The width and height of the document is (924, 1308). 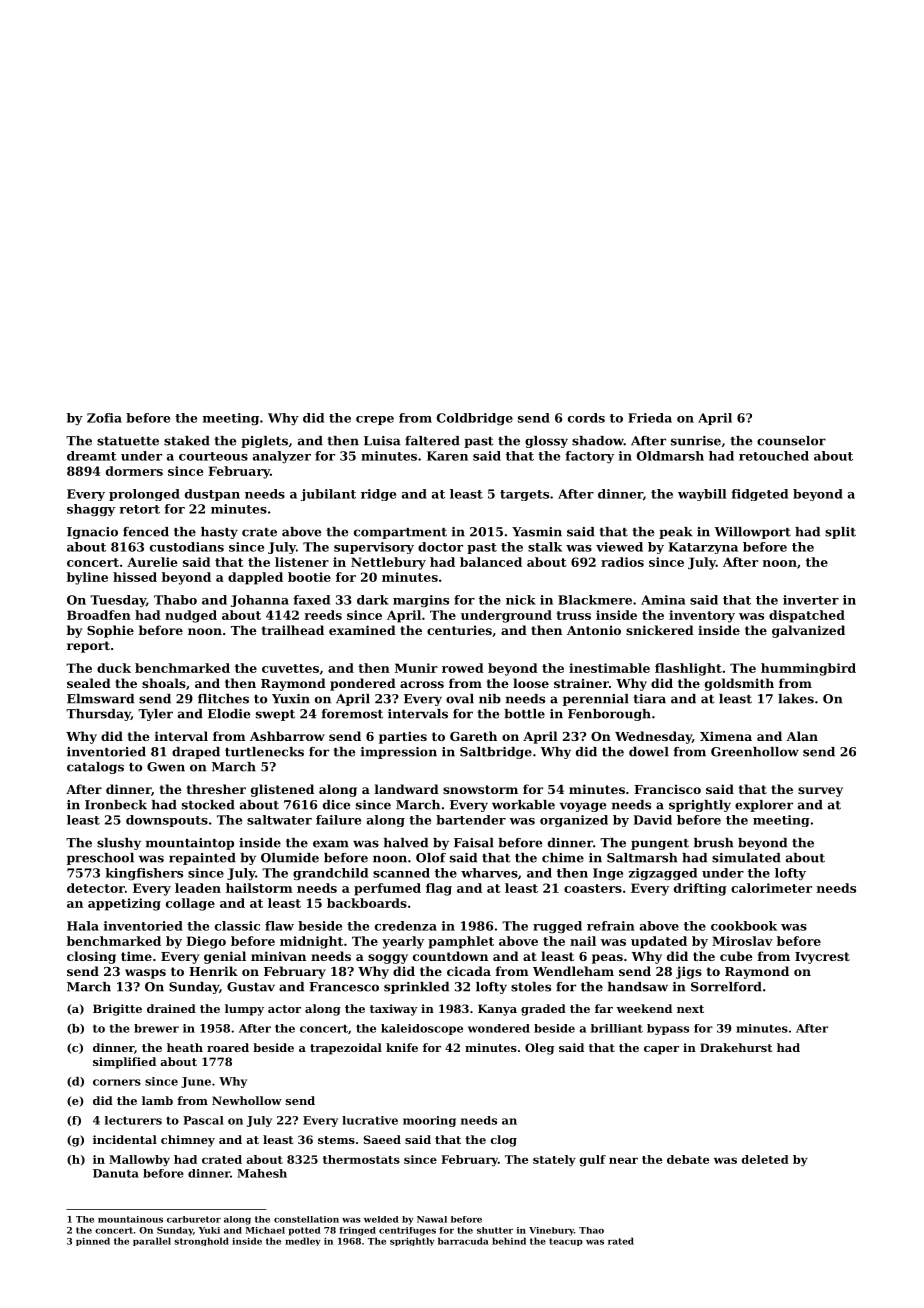 What do you see at coordinates (499, 1028) in the document?
I see `wondered` at bounding box center [499, 1028].
